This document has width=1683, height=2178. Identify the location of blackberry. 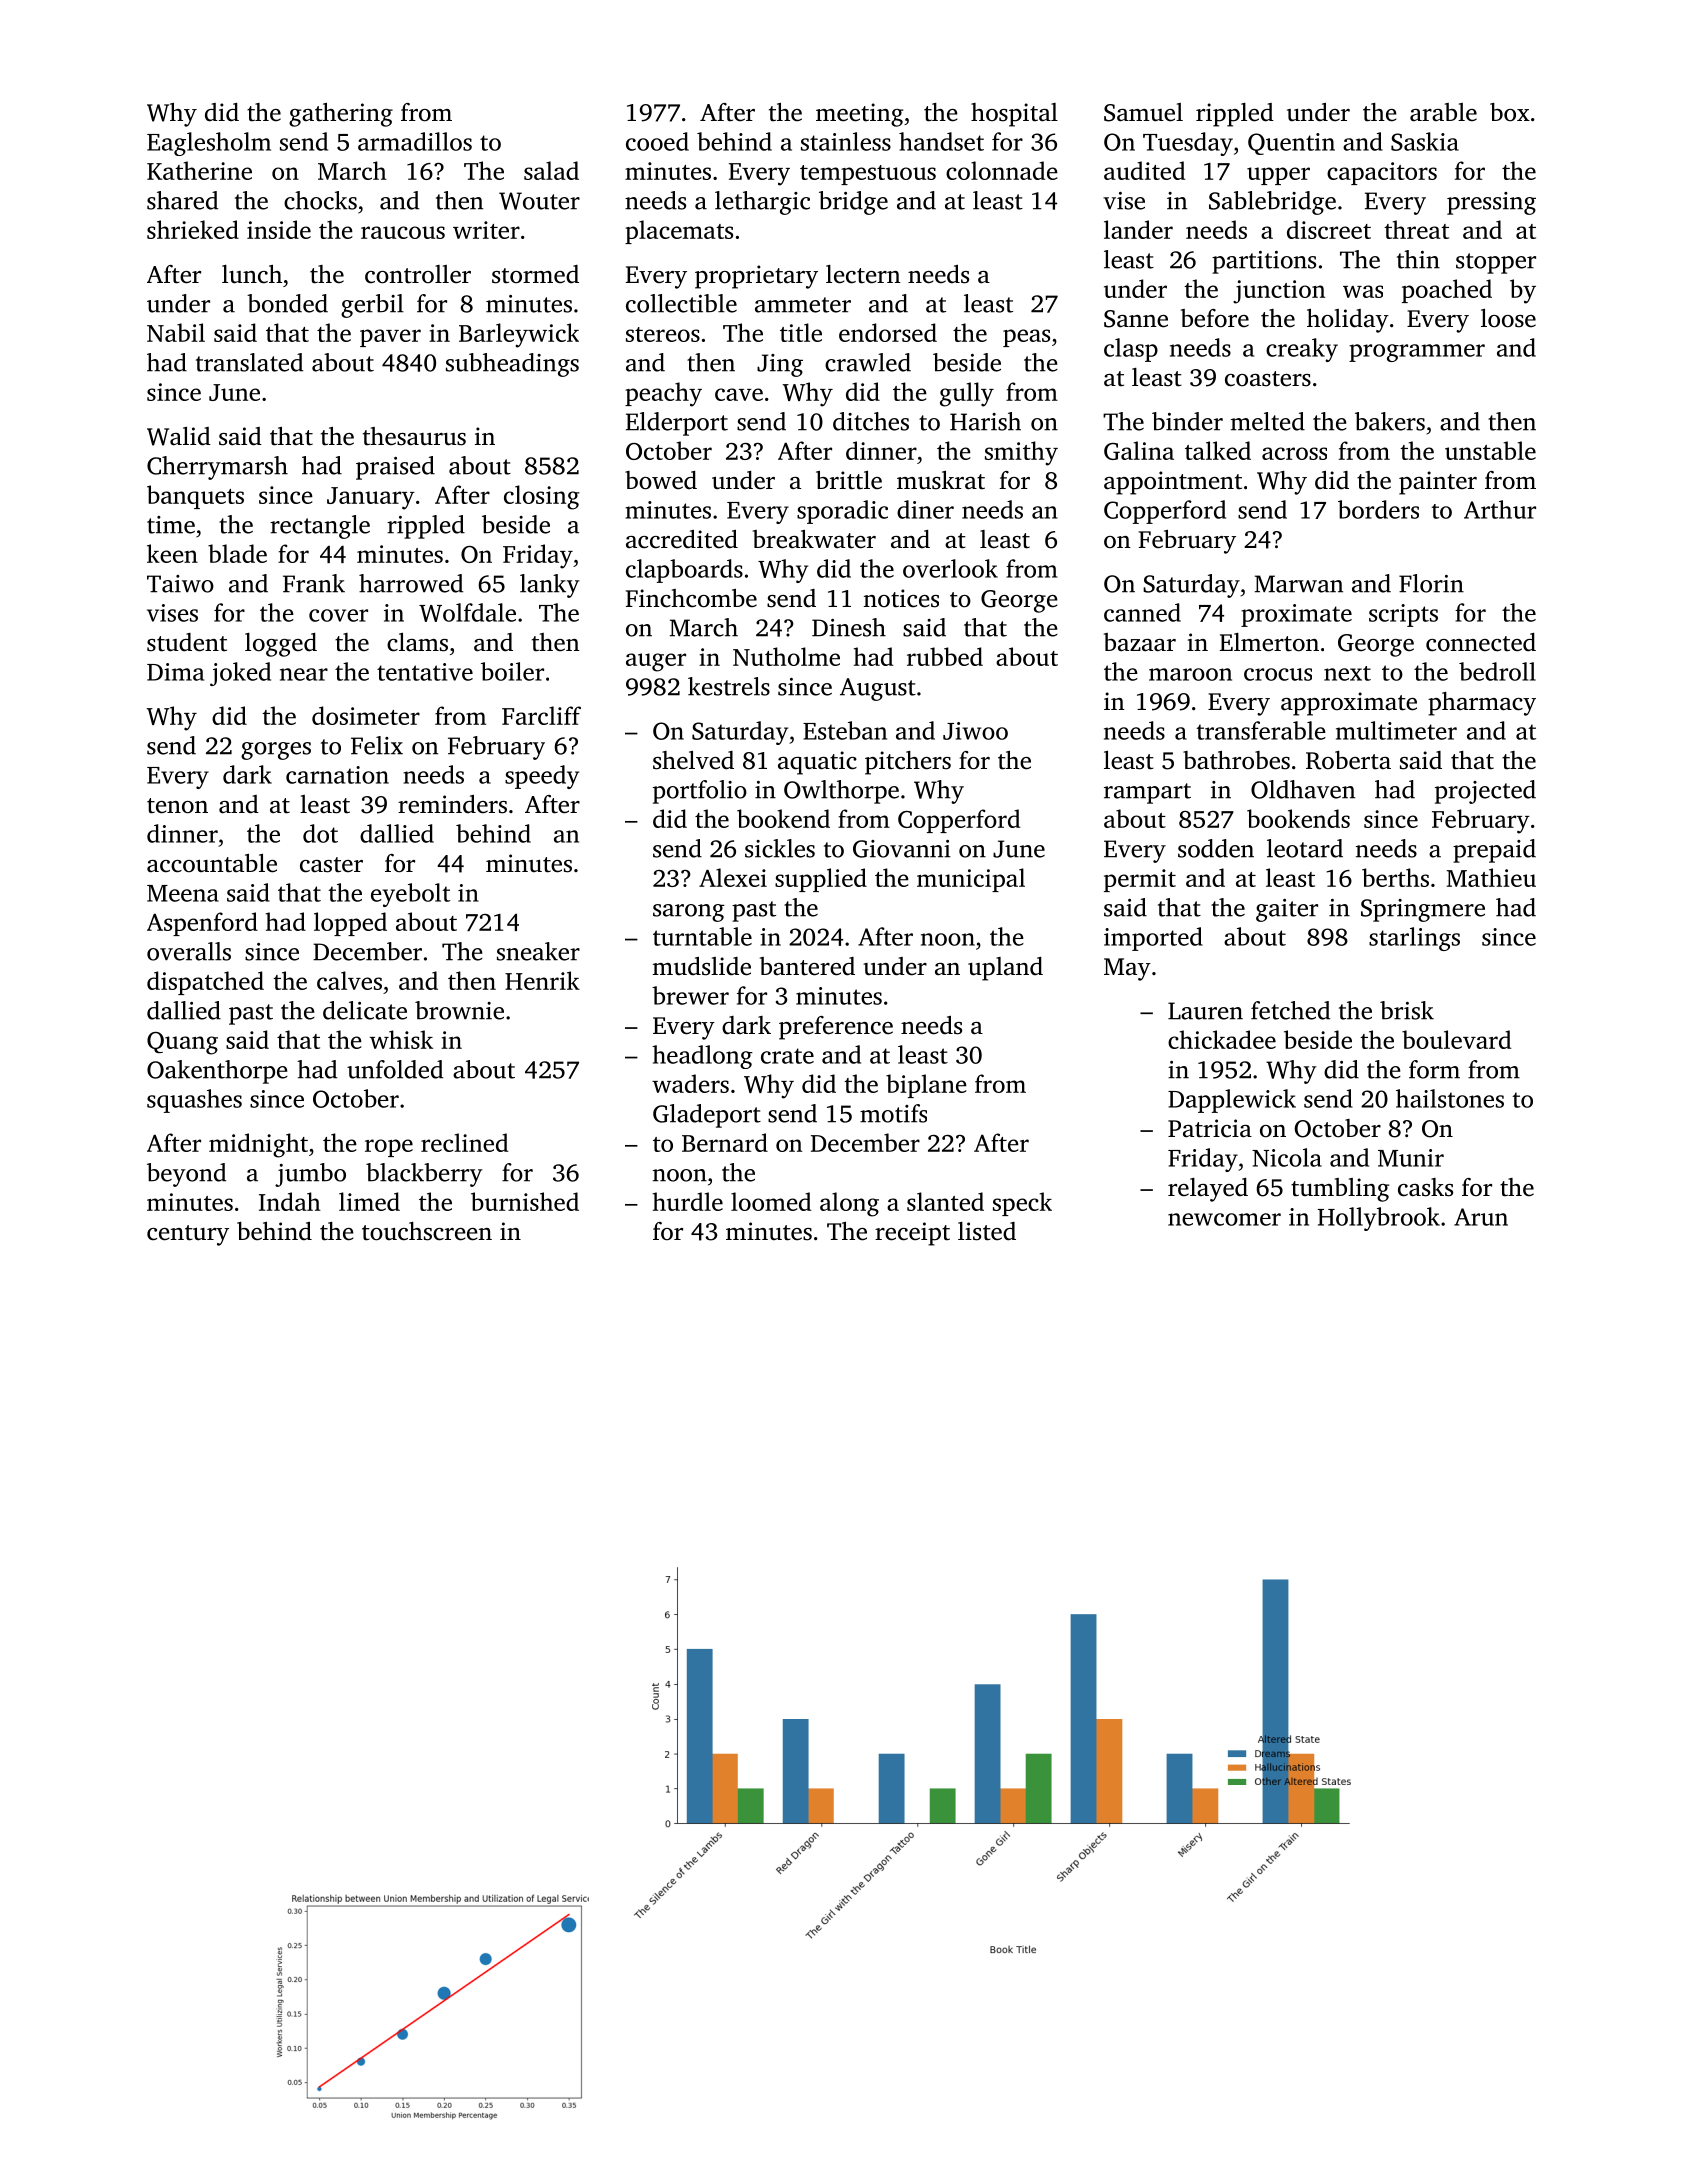
(424, 1175).
